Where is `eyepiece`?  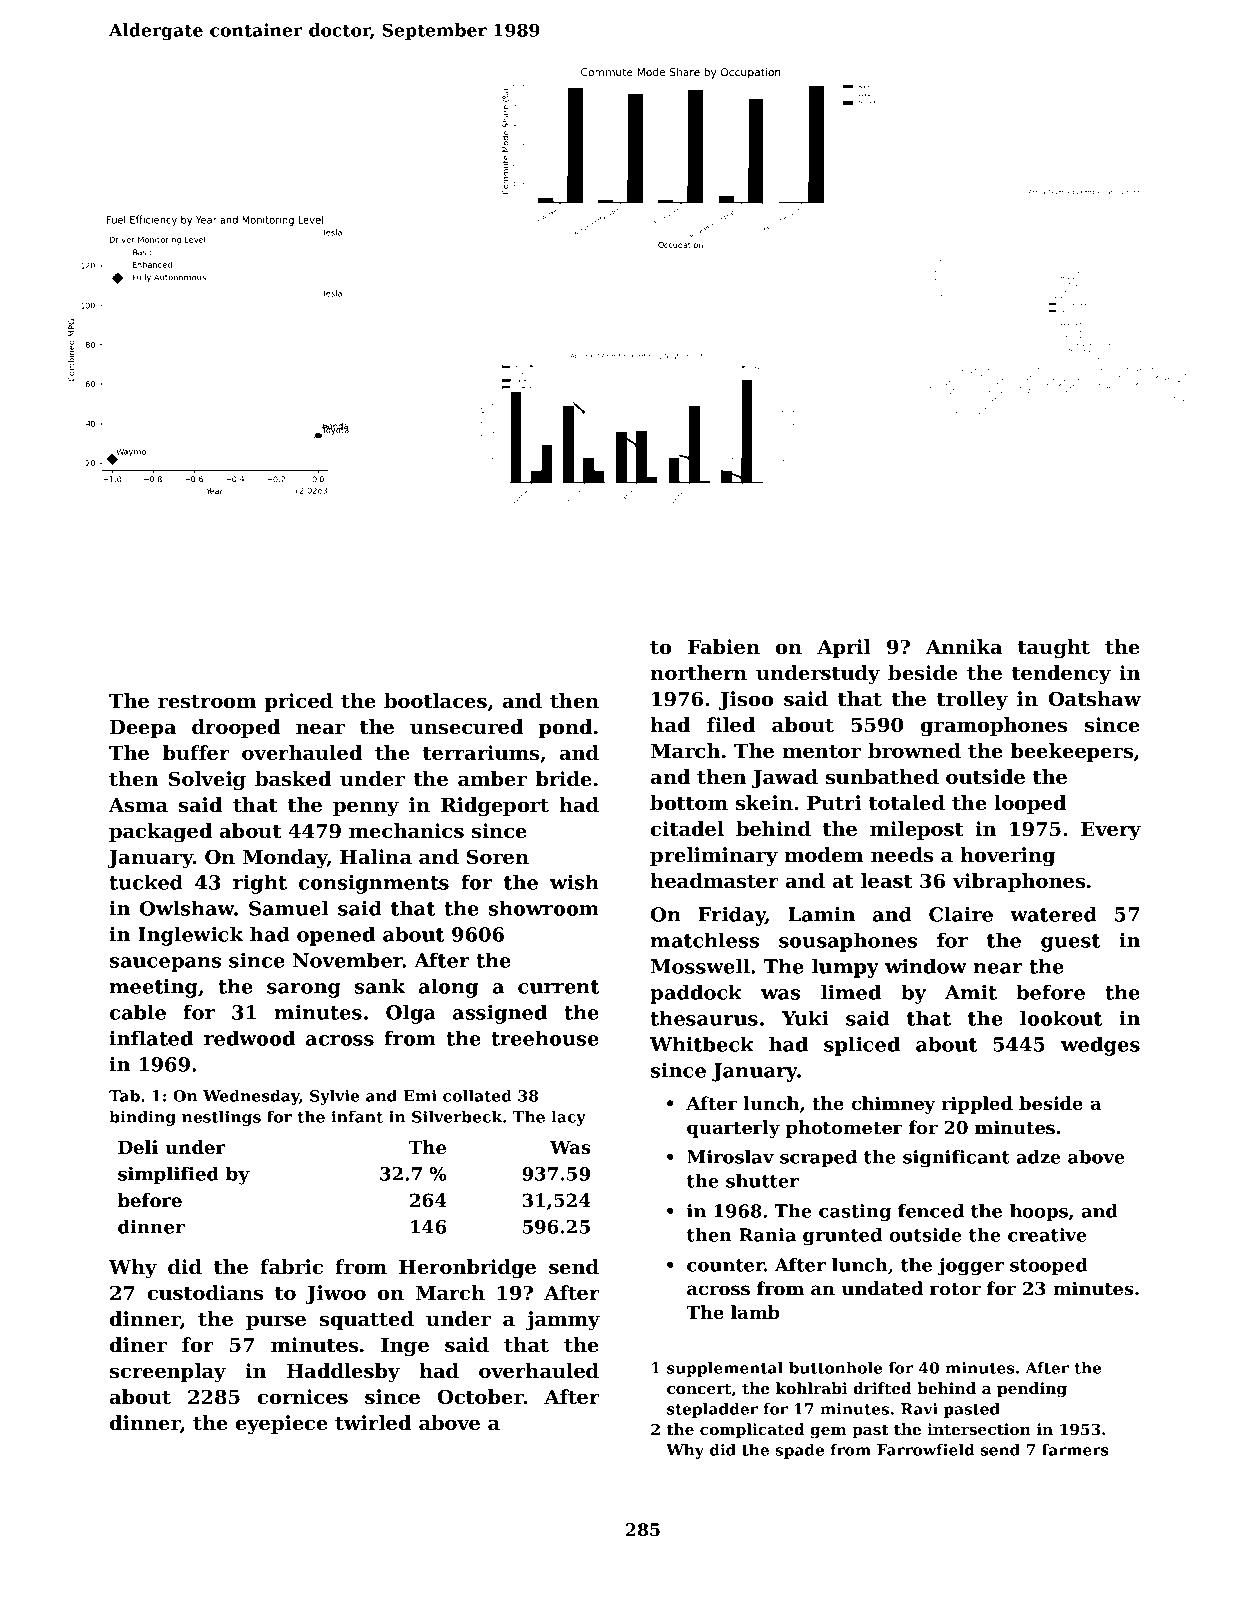 eyepiece is located at coordinates (282, 1425).
